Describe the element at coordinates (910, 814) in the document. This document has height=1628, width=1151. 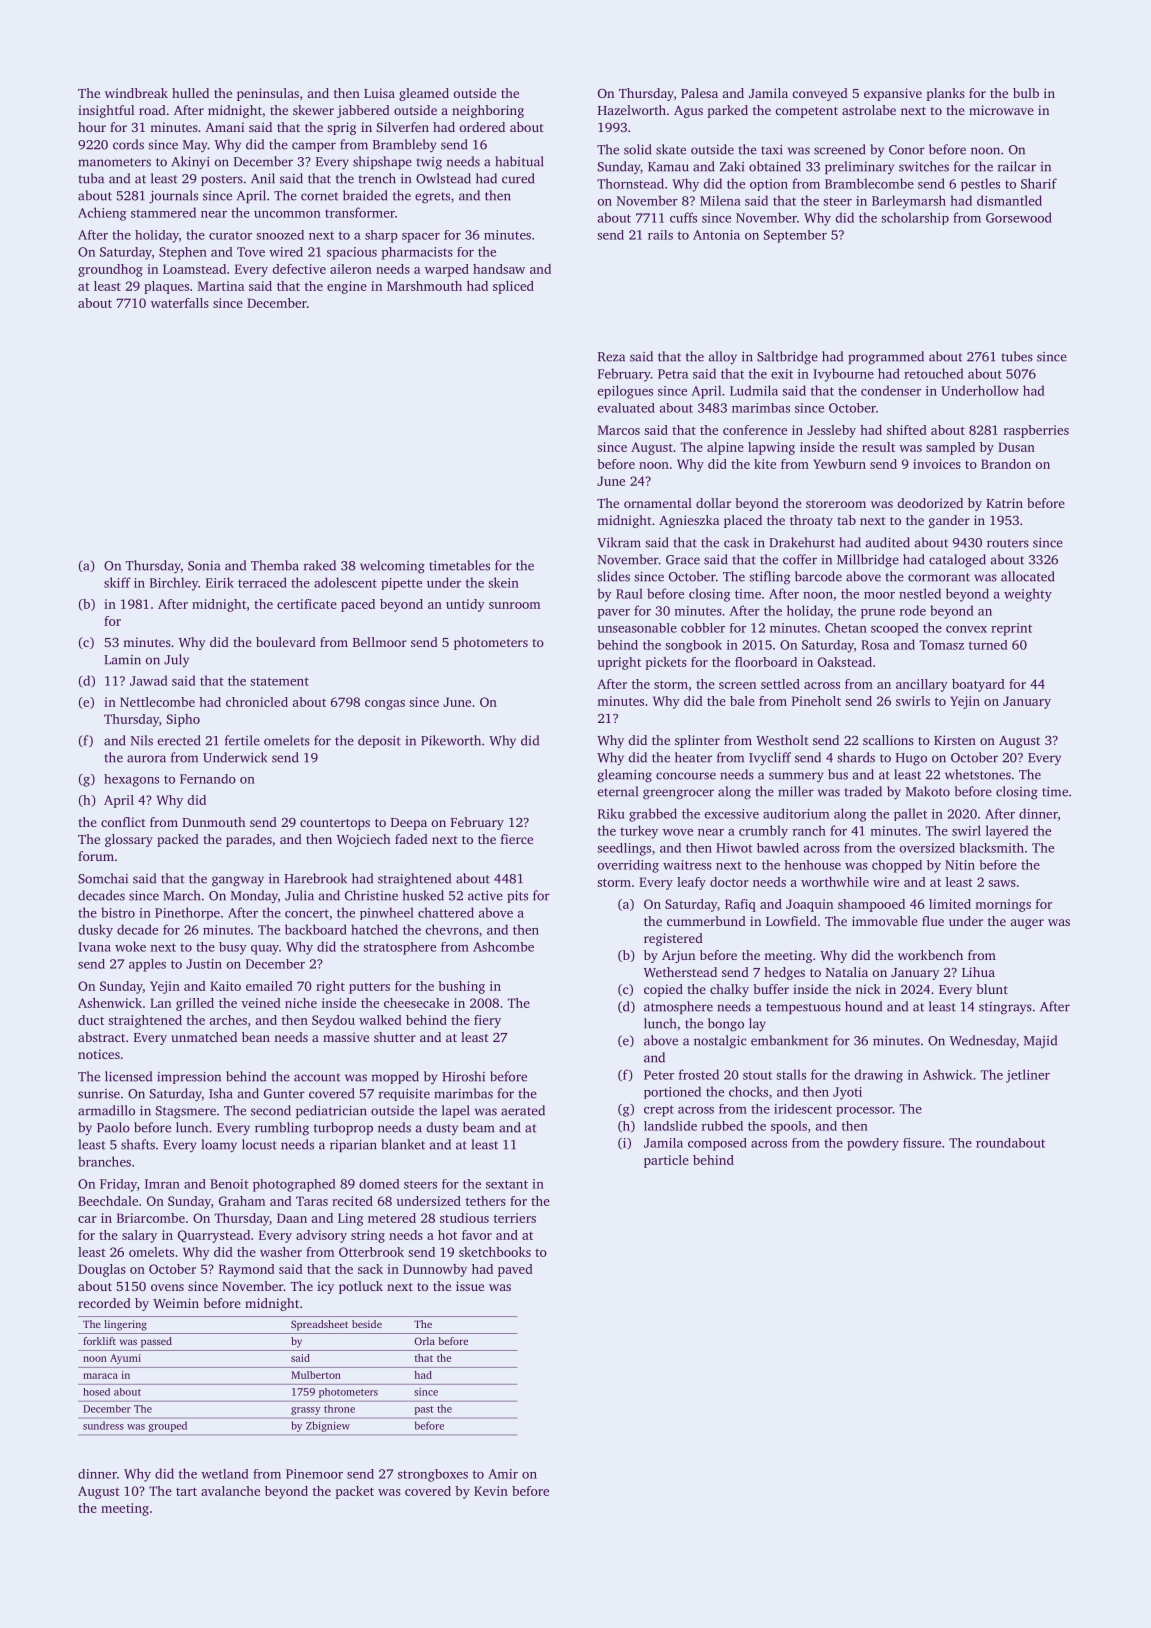
I see `pallet` at that location.
